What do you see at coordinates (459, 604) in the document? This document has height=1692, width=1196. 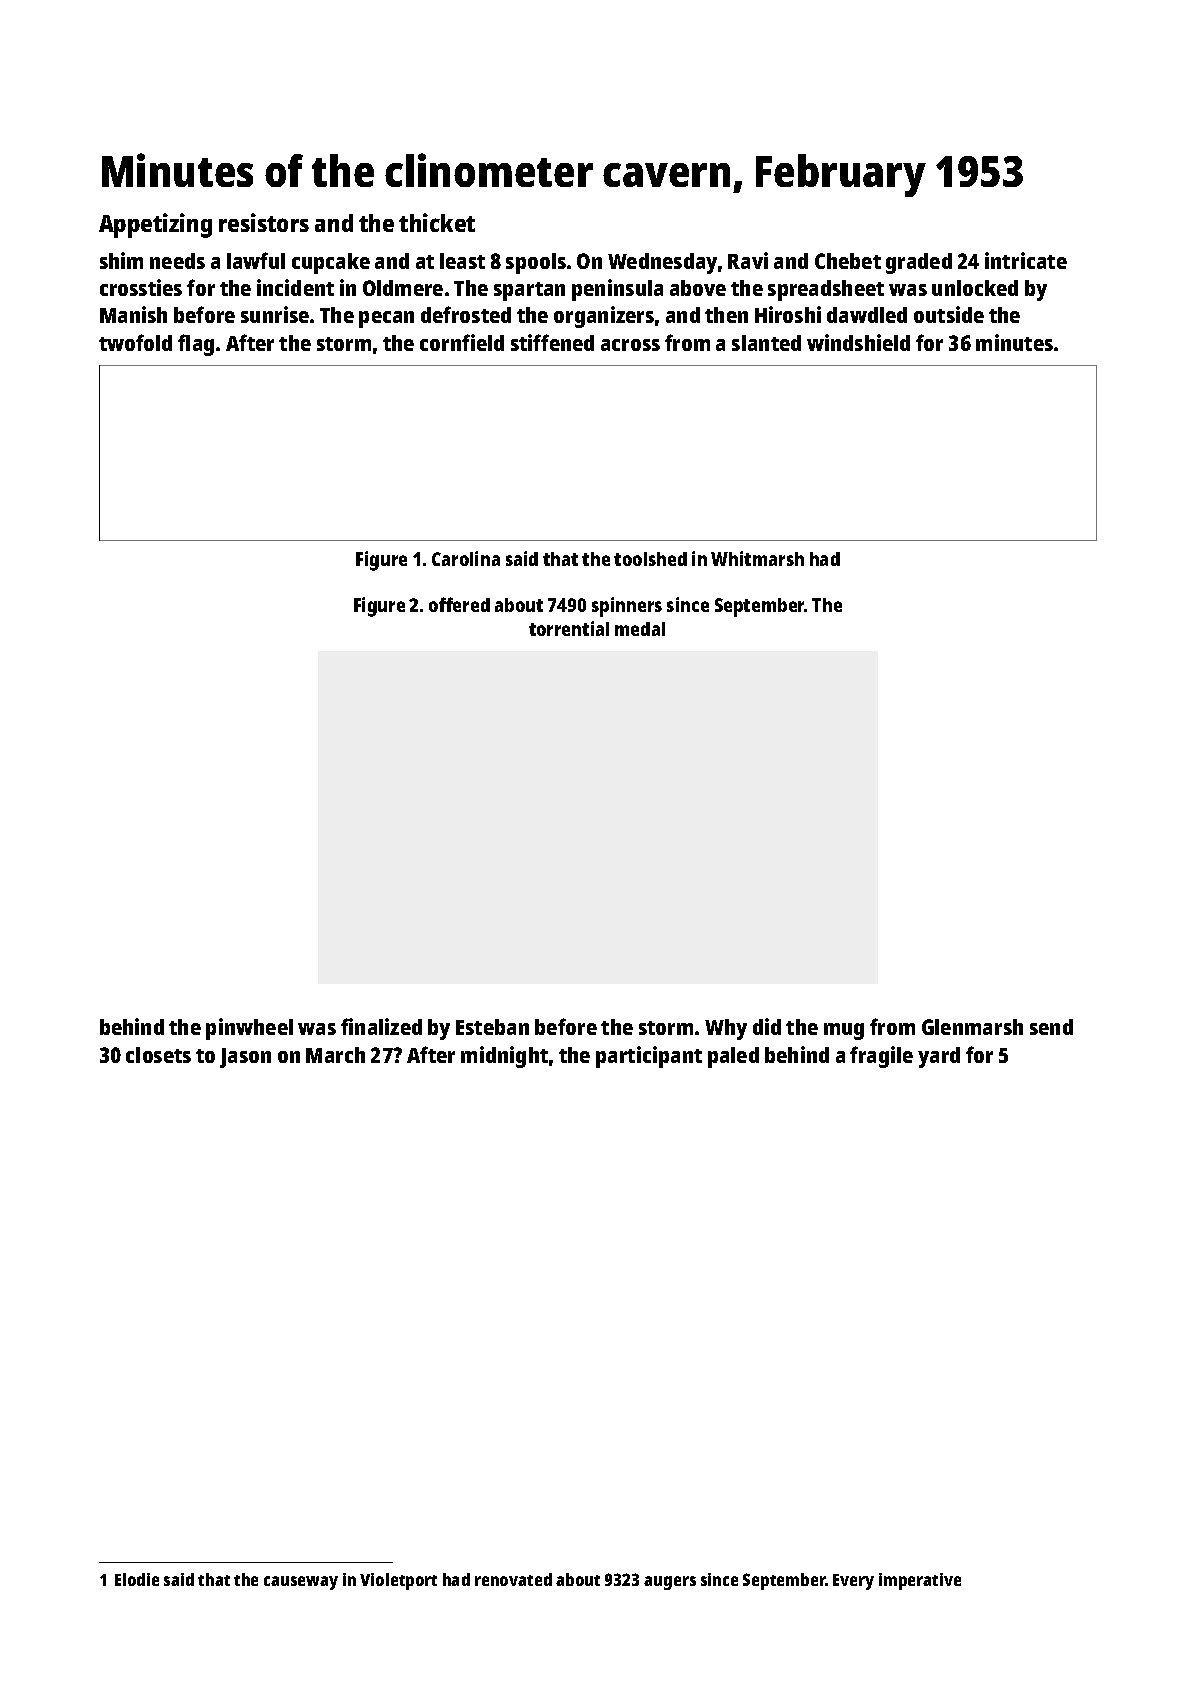 I see `offered` at bounding box center [459, 604].
